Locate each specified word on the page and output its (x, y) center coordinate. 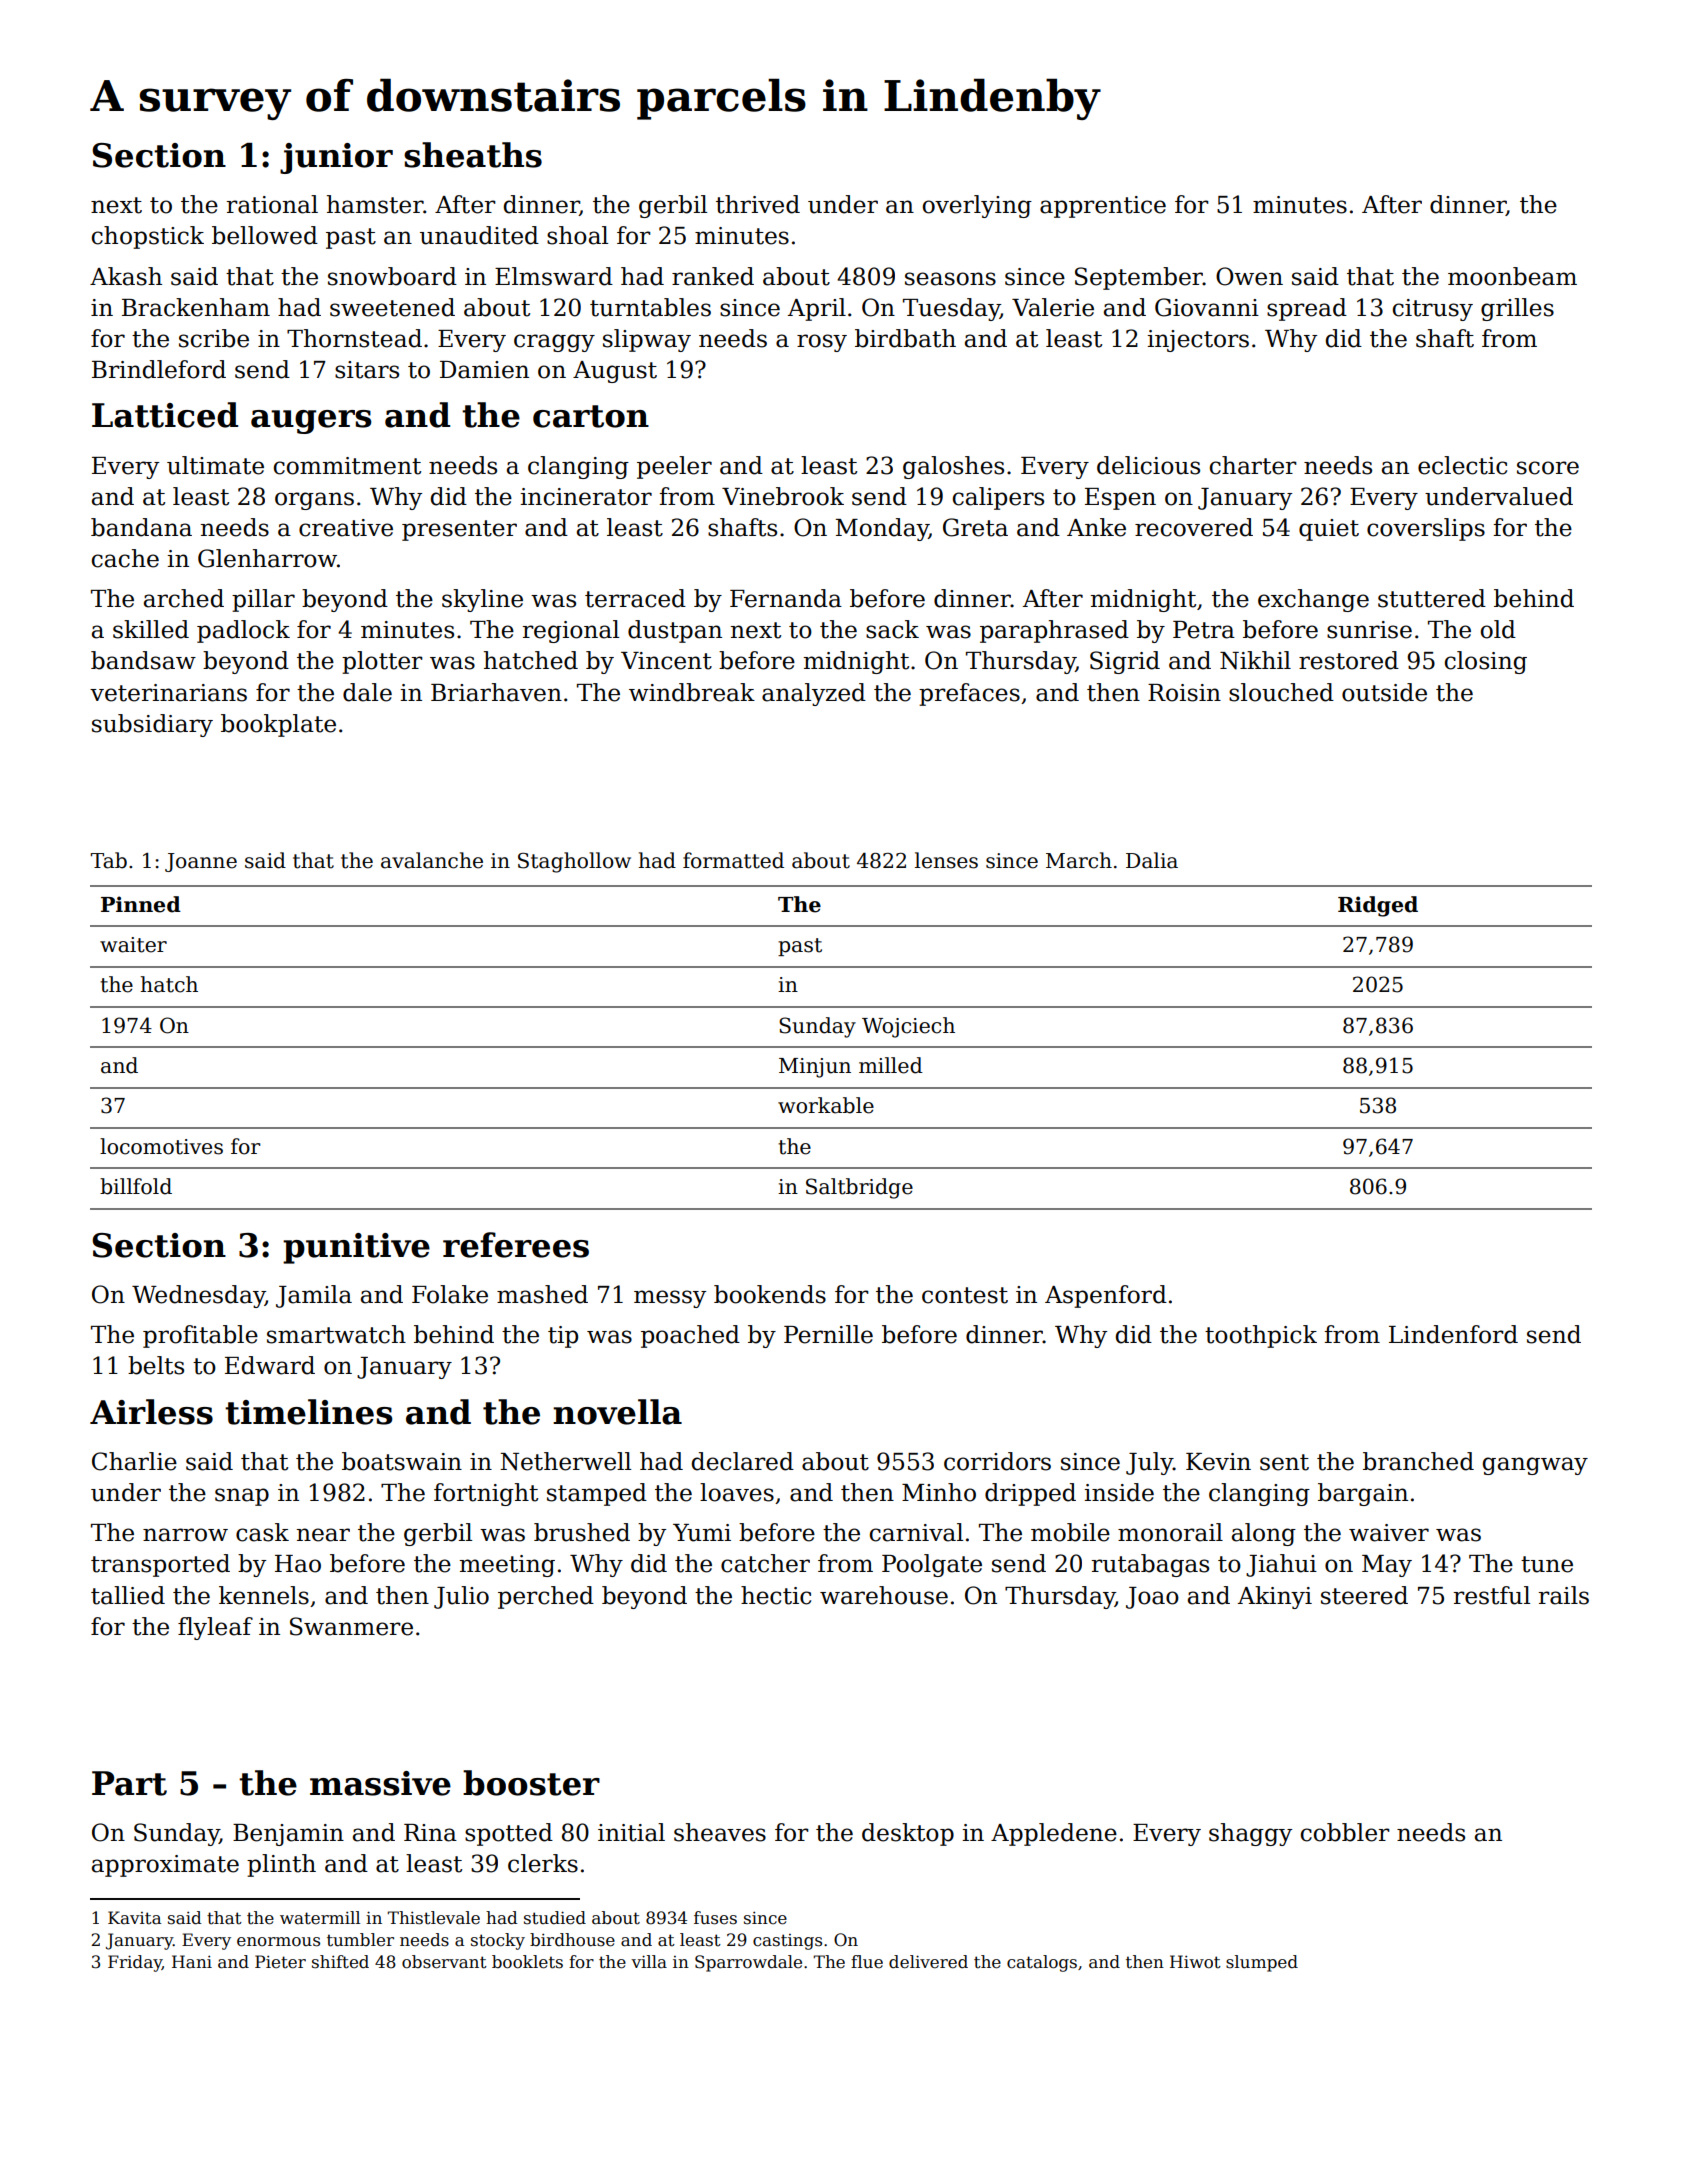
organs (314, 501)
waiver (1389, 1533)
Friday (135, 1963)
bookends (770, 1294)
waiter (133, 945)
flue (867, 1962)
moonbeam (1512, 276)
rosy (822, 343)
